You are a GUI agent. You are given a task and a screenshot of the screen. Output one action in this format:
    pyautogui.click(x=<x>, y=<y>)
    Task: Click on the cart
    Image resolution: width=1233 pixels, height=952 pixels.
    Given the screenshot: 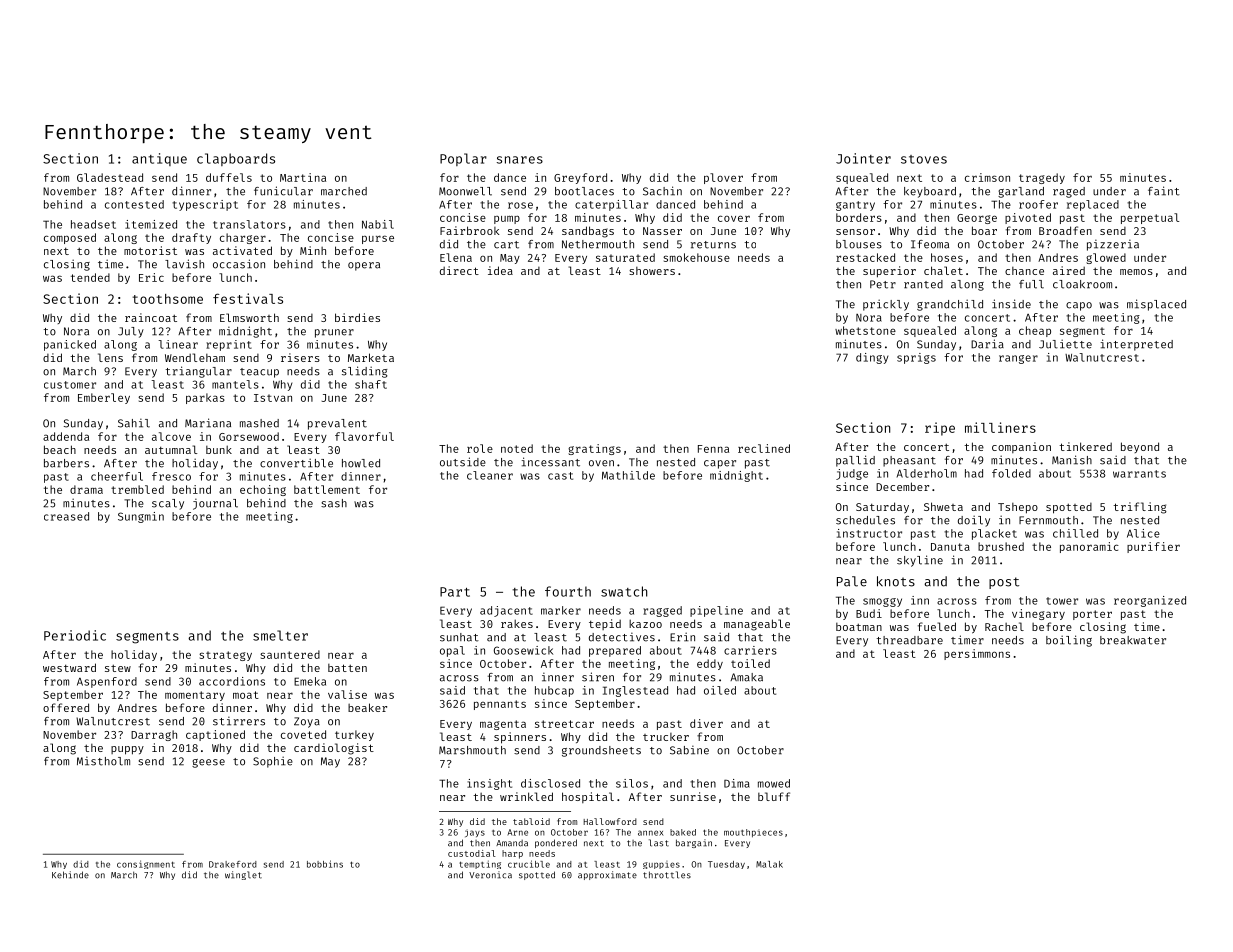 What is the action you would take?
    pyautogui.click(x=506, y=245)
